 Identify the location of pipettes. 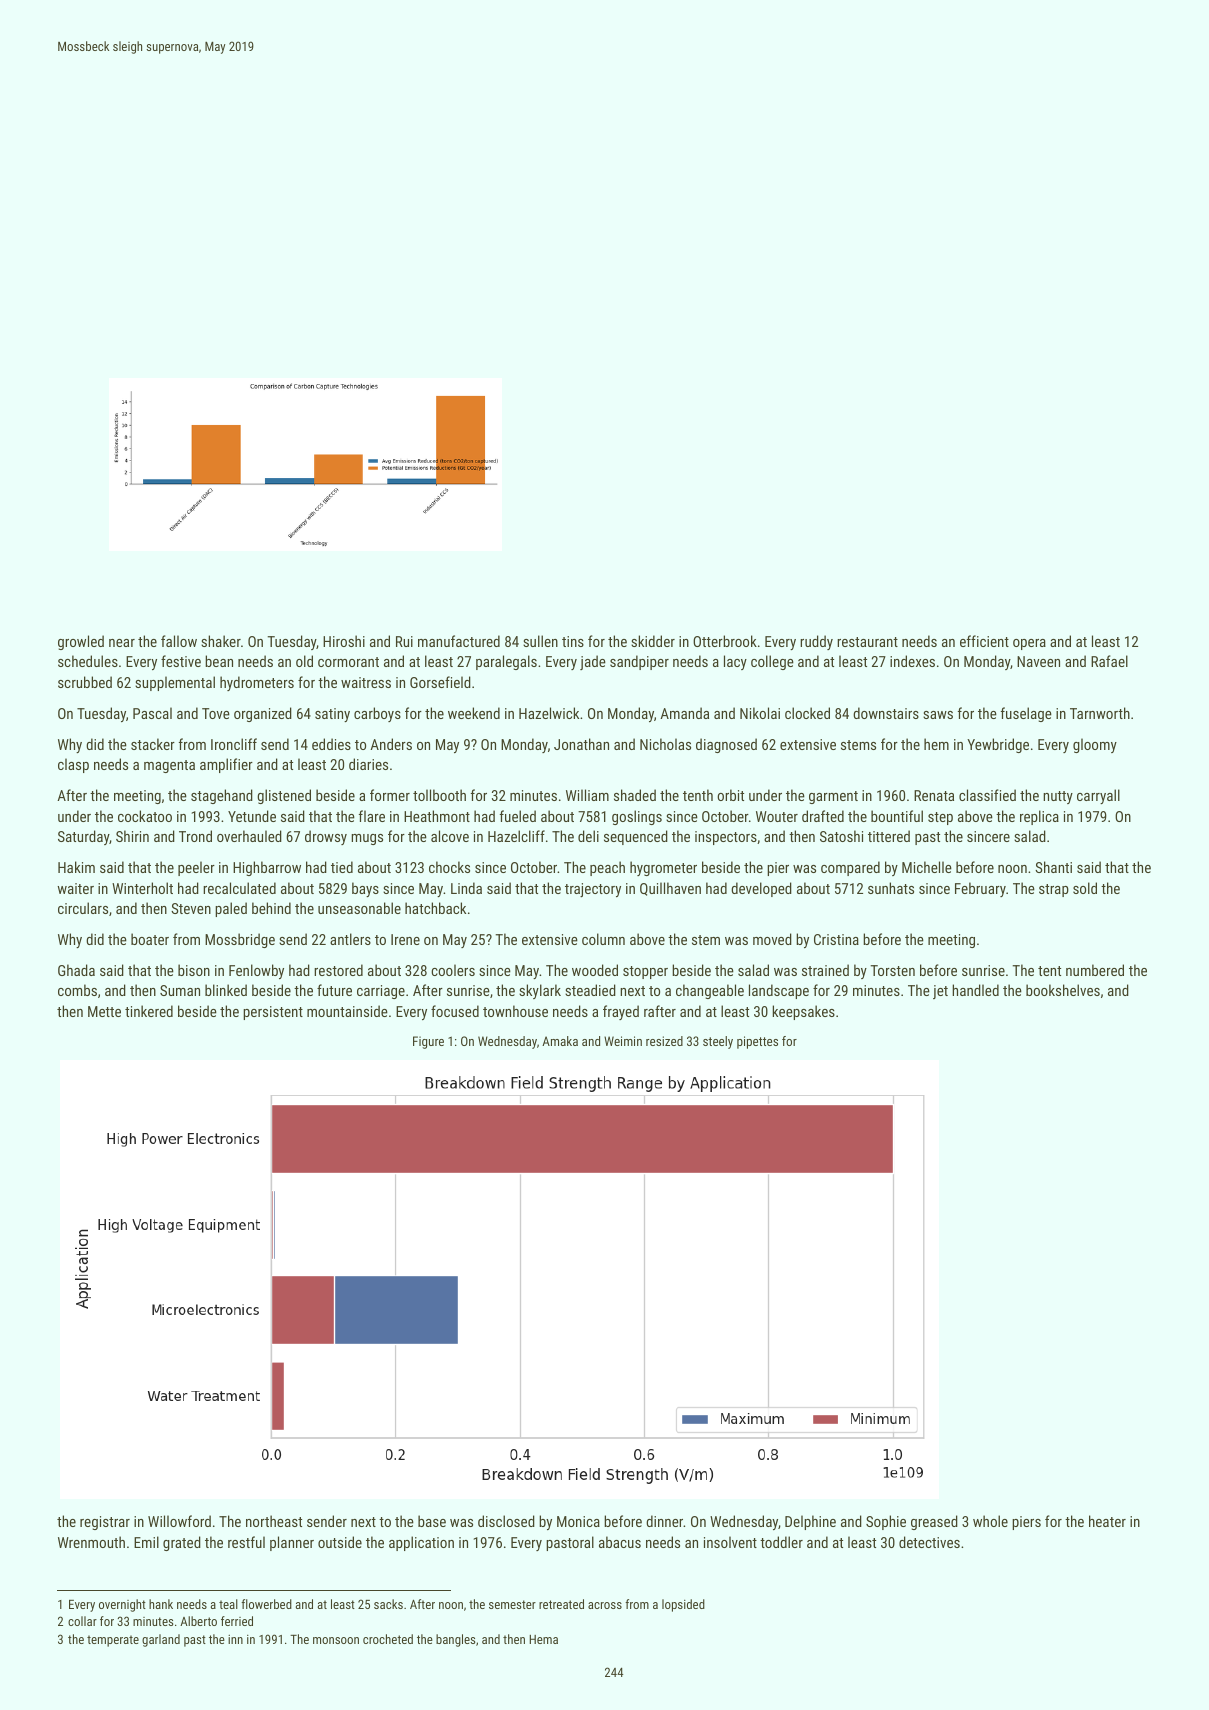
(757, 1042).
